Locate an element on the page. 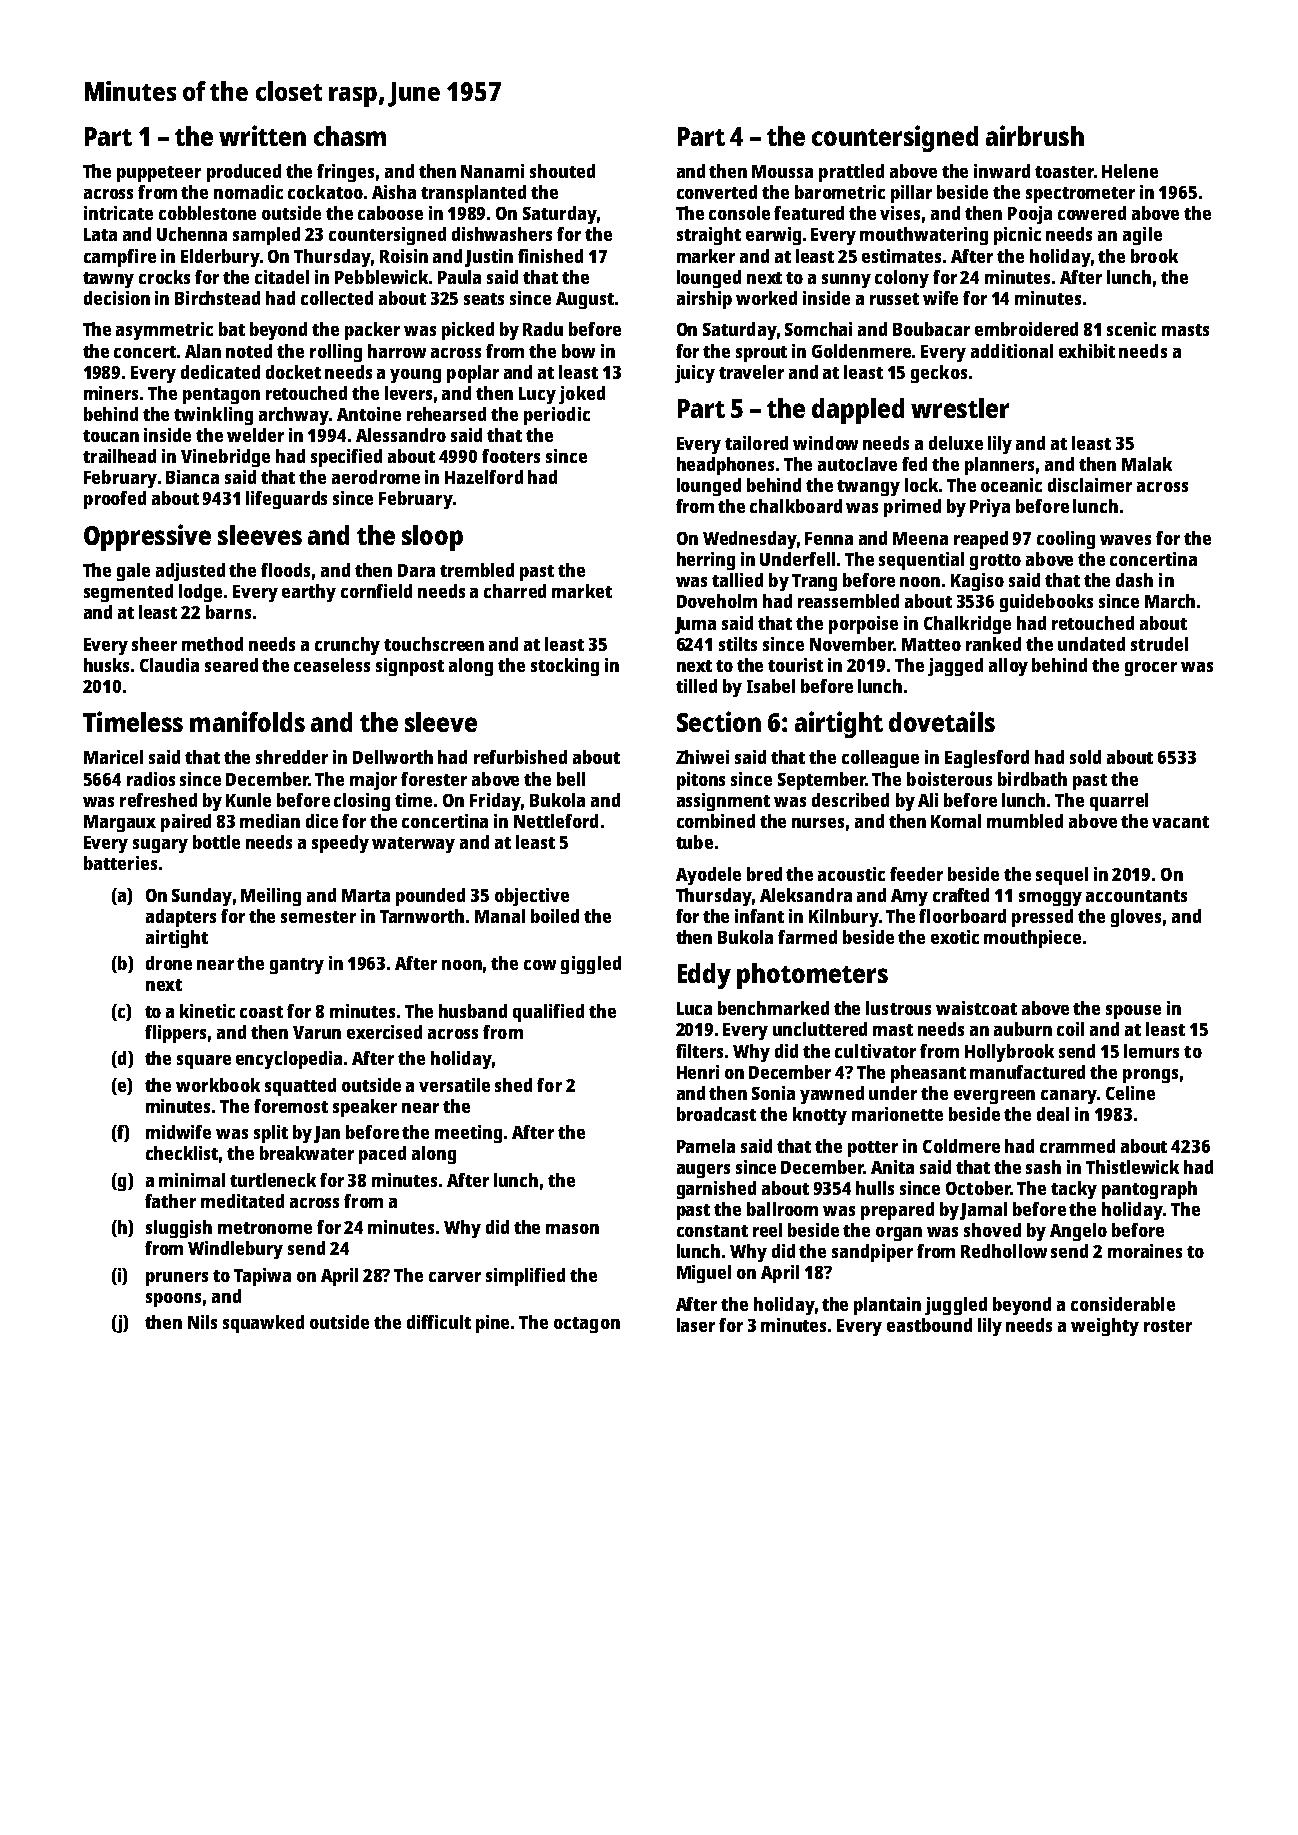 The width and height of the document is (1298, 1835). airbrush is located at coordinates (1035, 135).
